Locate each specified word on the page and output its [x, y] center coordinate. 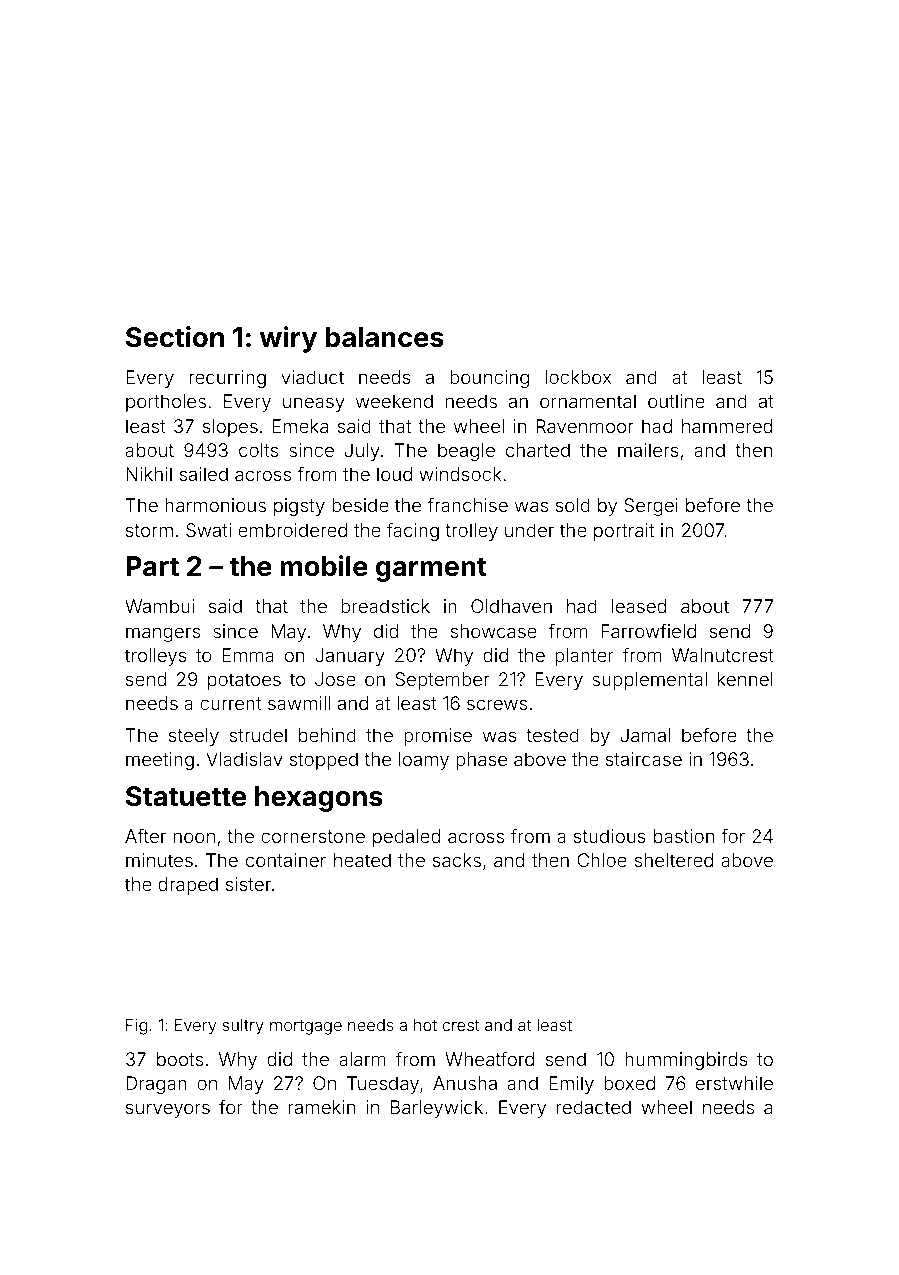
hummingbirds [686, 1061]
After [145, 835]
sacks [457, 860]
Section [175, 337]
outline [676, 401]
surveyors [168, 1110]
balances [384, 337]
